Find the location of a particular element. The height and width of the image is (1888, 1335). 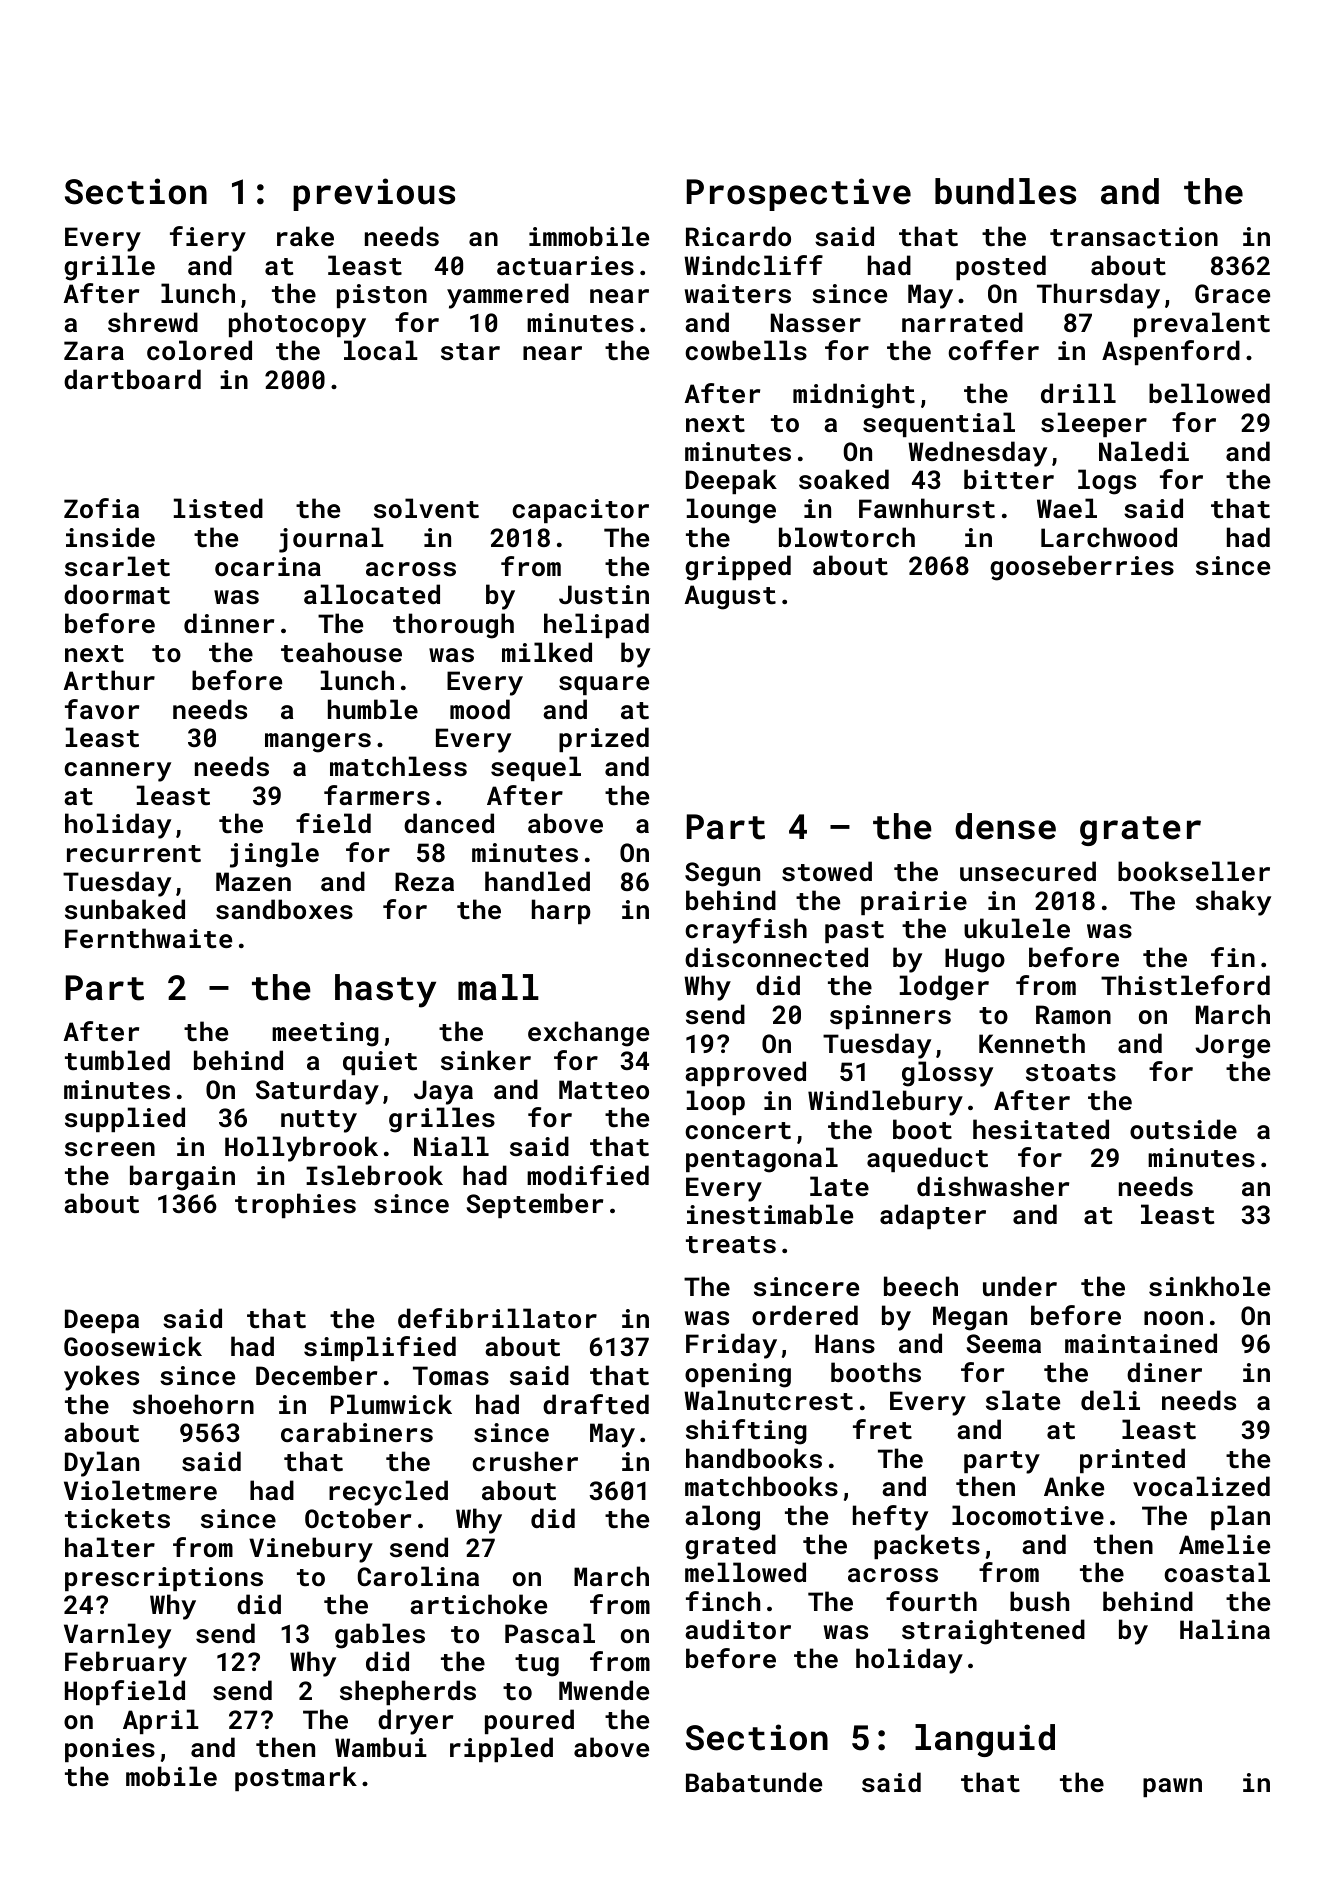

bargain is located at coordinates (182, 1178).
